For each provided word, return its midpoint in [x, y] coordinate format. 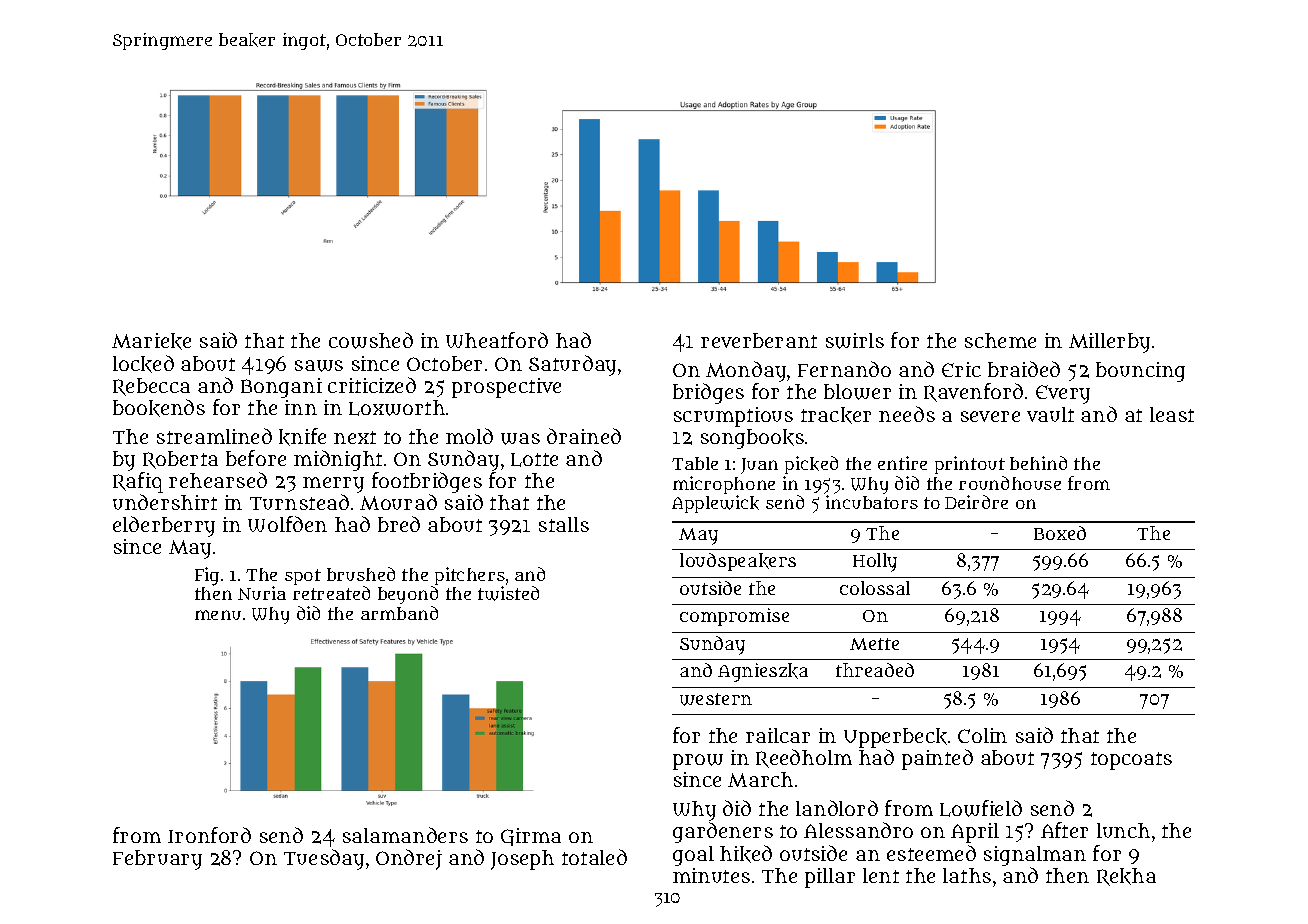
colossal [875, 588]
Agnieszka [763, 672]
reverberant [759, 340]
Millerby [1109, 343]
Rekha [1126, 877]
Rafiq [138, 482]
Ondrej [409, 859]
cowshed [371, 340]
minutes [711, 875]
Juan [759, 466]
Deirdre [976, 502]
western [716, 699]
